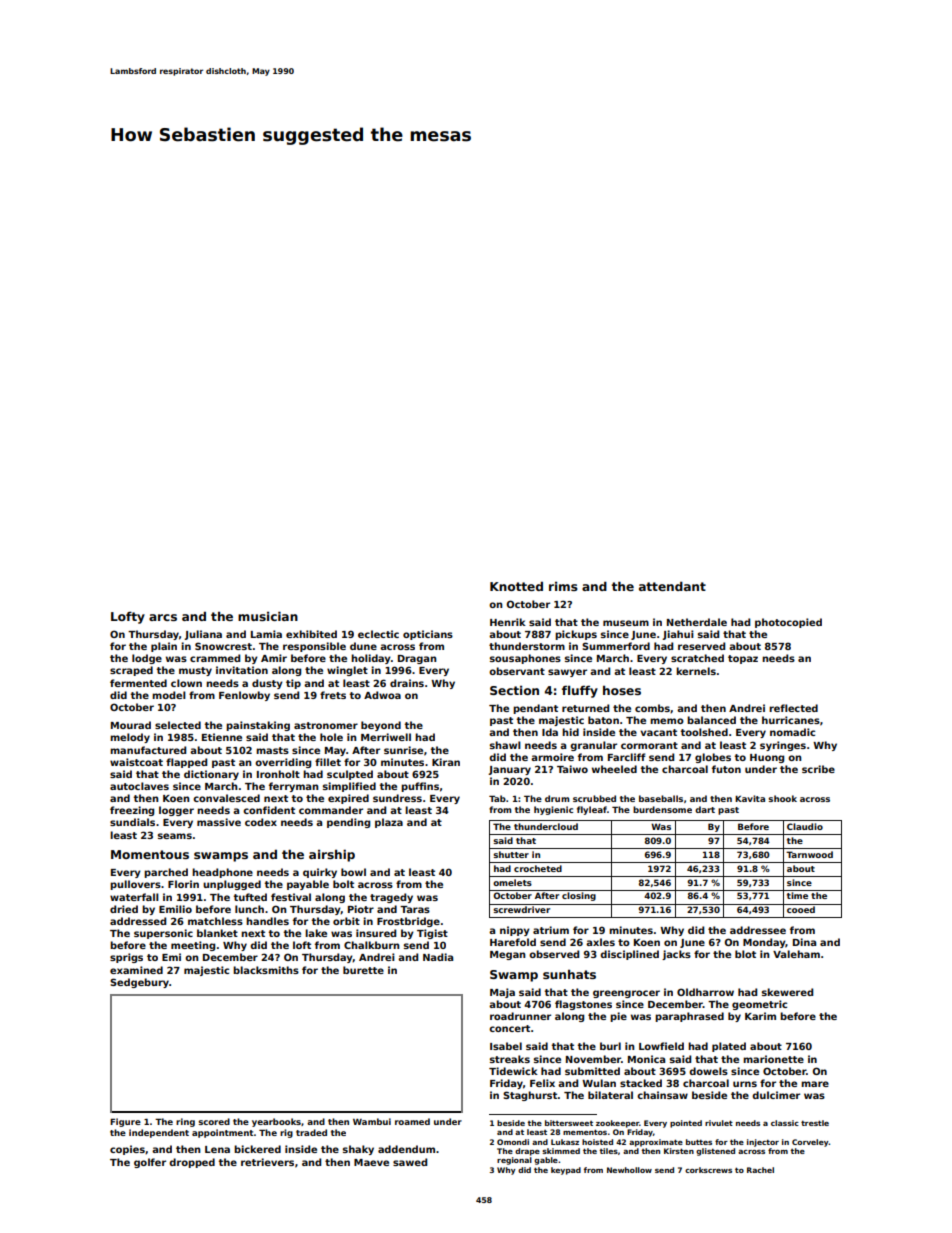  What do you see at coordinates (787, 992) in the screenshot?
I see `skewered` at bounding box center [787, 992].
